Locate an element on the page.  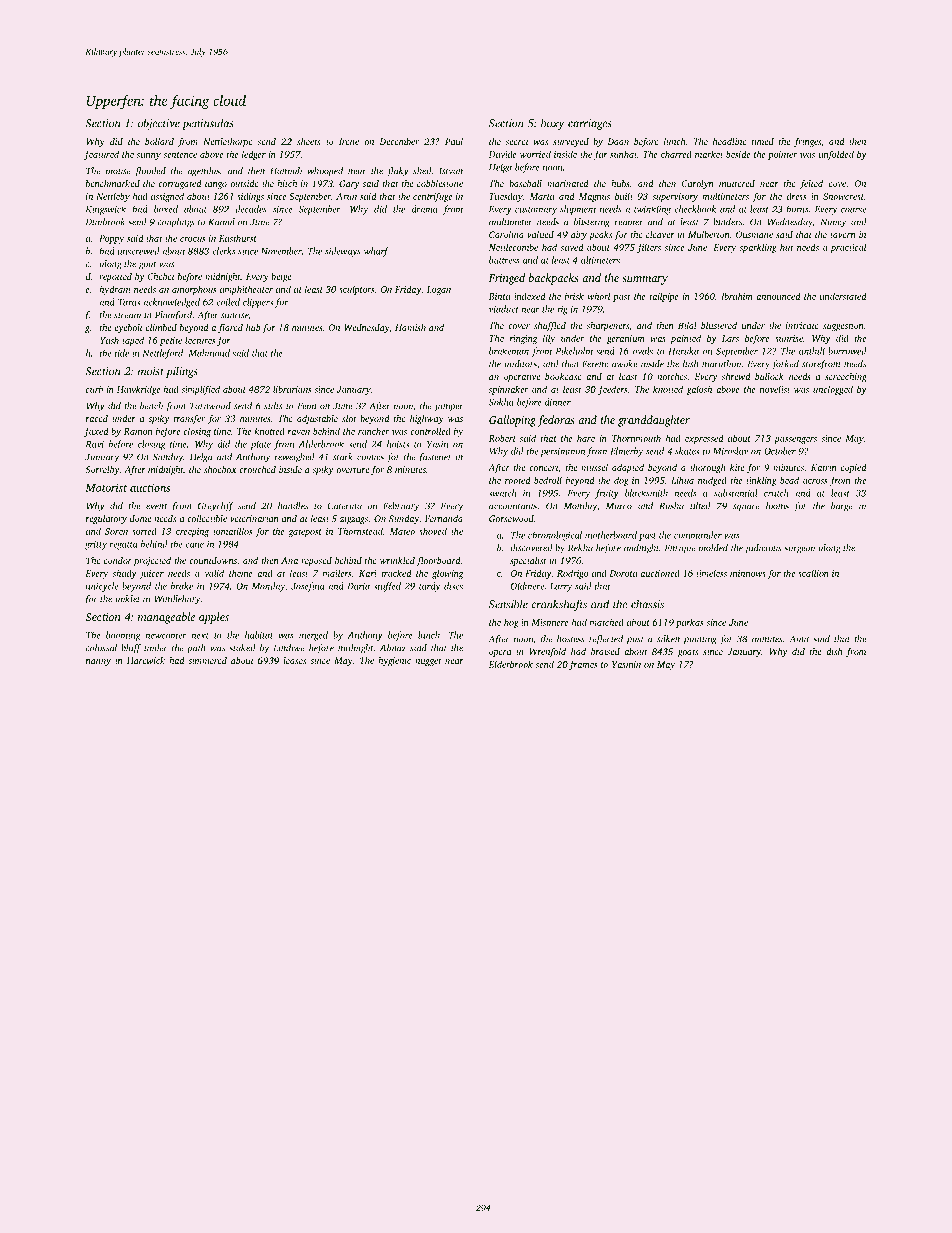
marathon is located at coordinates (721, 364).
